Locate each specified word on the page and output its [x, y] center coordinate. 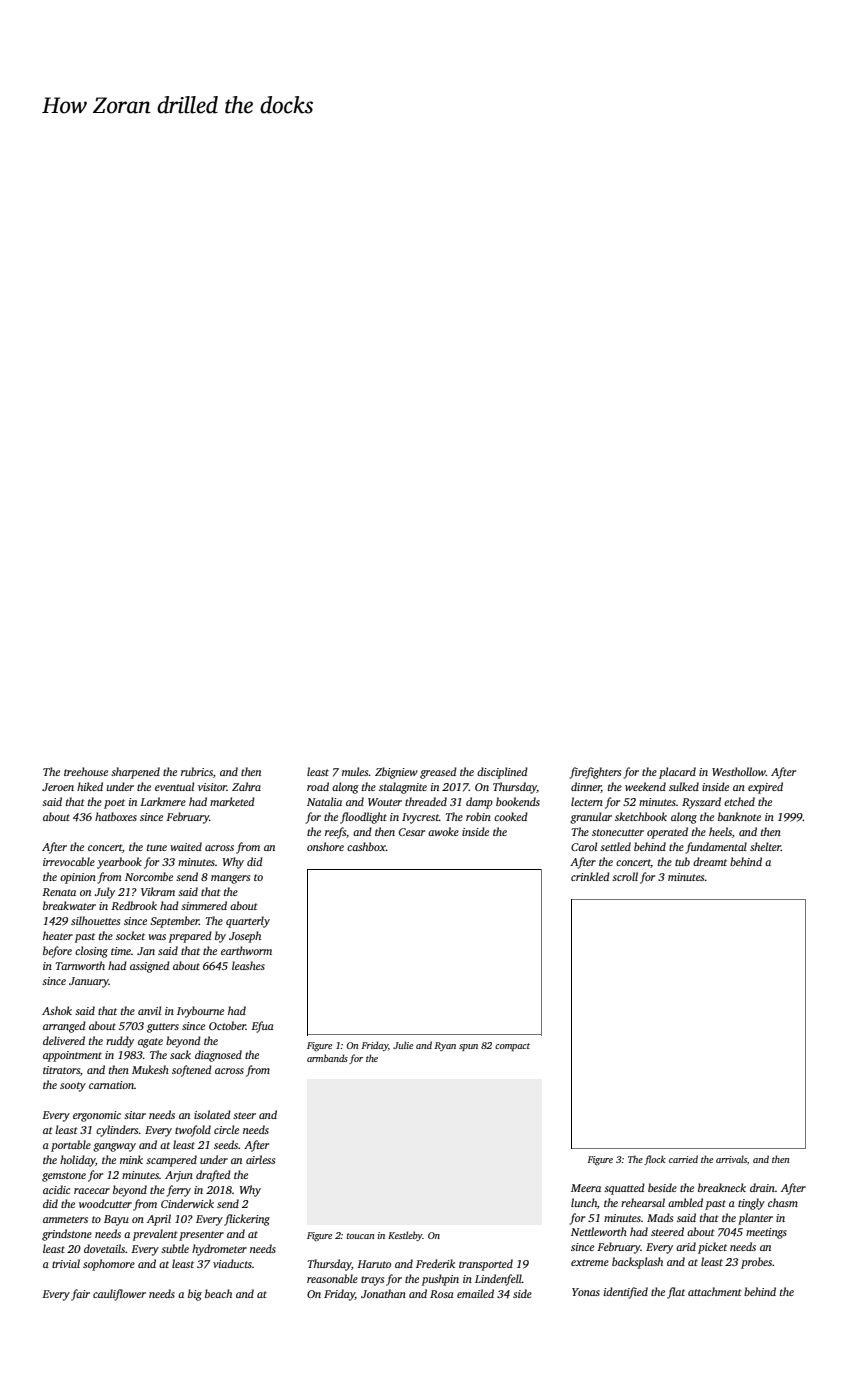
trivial [66, 1263]
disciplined [502, 773]
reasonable [332, 1278]
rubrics [197, 771]
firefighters [595, 773]
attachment [715, 1291]
